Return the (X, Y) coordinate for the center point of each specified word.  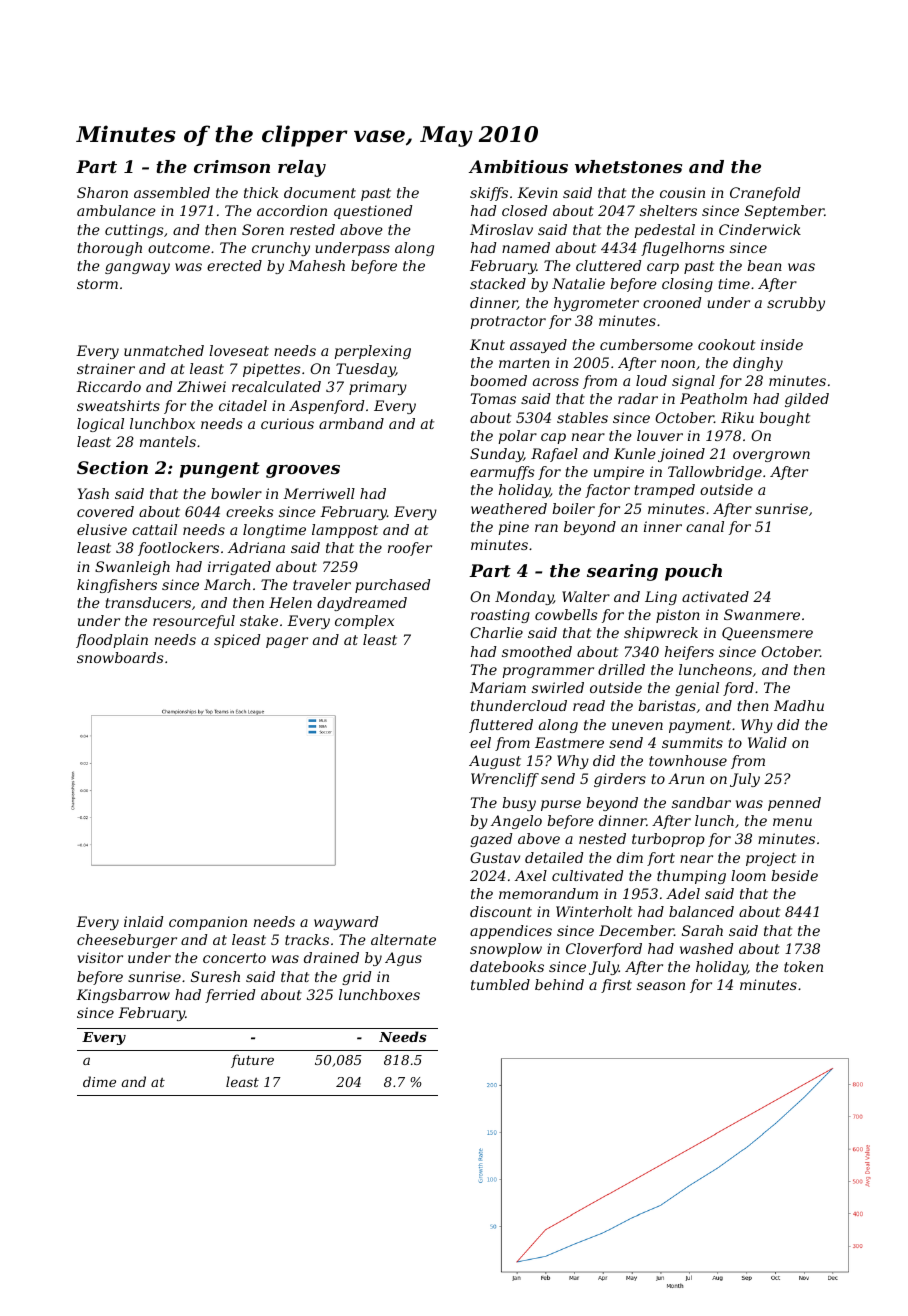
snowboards (120, 657)
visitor (100, 957)
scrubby (796, 304)
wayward (346, 923)
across (556, 382)
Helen (290, 602)
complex (364, 622)
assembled (172, 192)
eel (480, 742)
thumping (691, 877)
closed (524, 210)
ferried (230, 996)
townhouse (688, 760)
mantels (168, 441)
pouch (693, 572)
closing (687, 285)
